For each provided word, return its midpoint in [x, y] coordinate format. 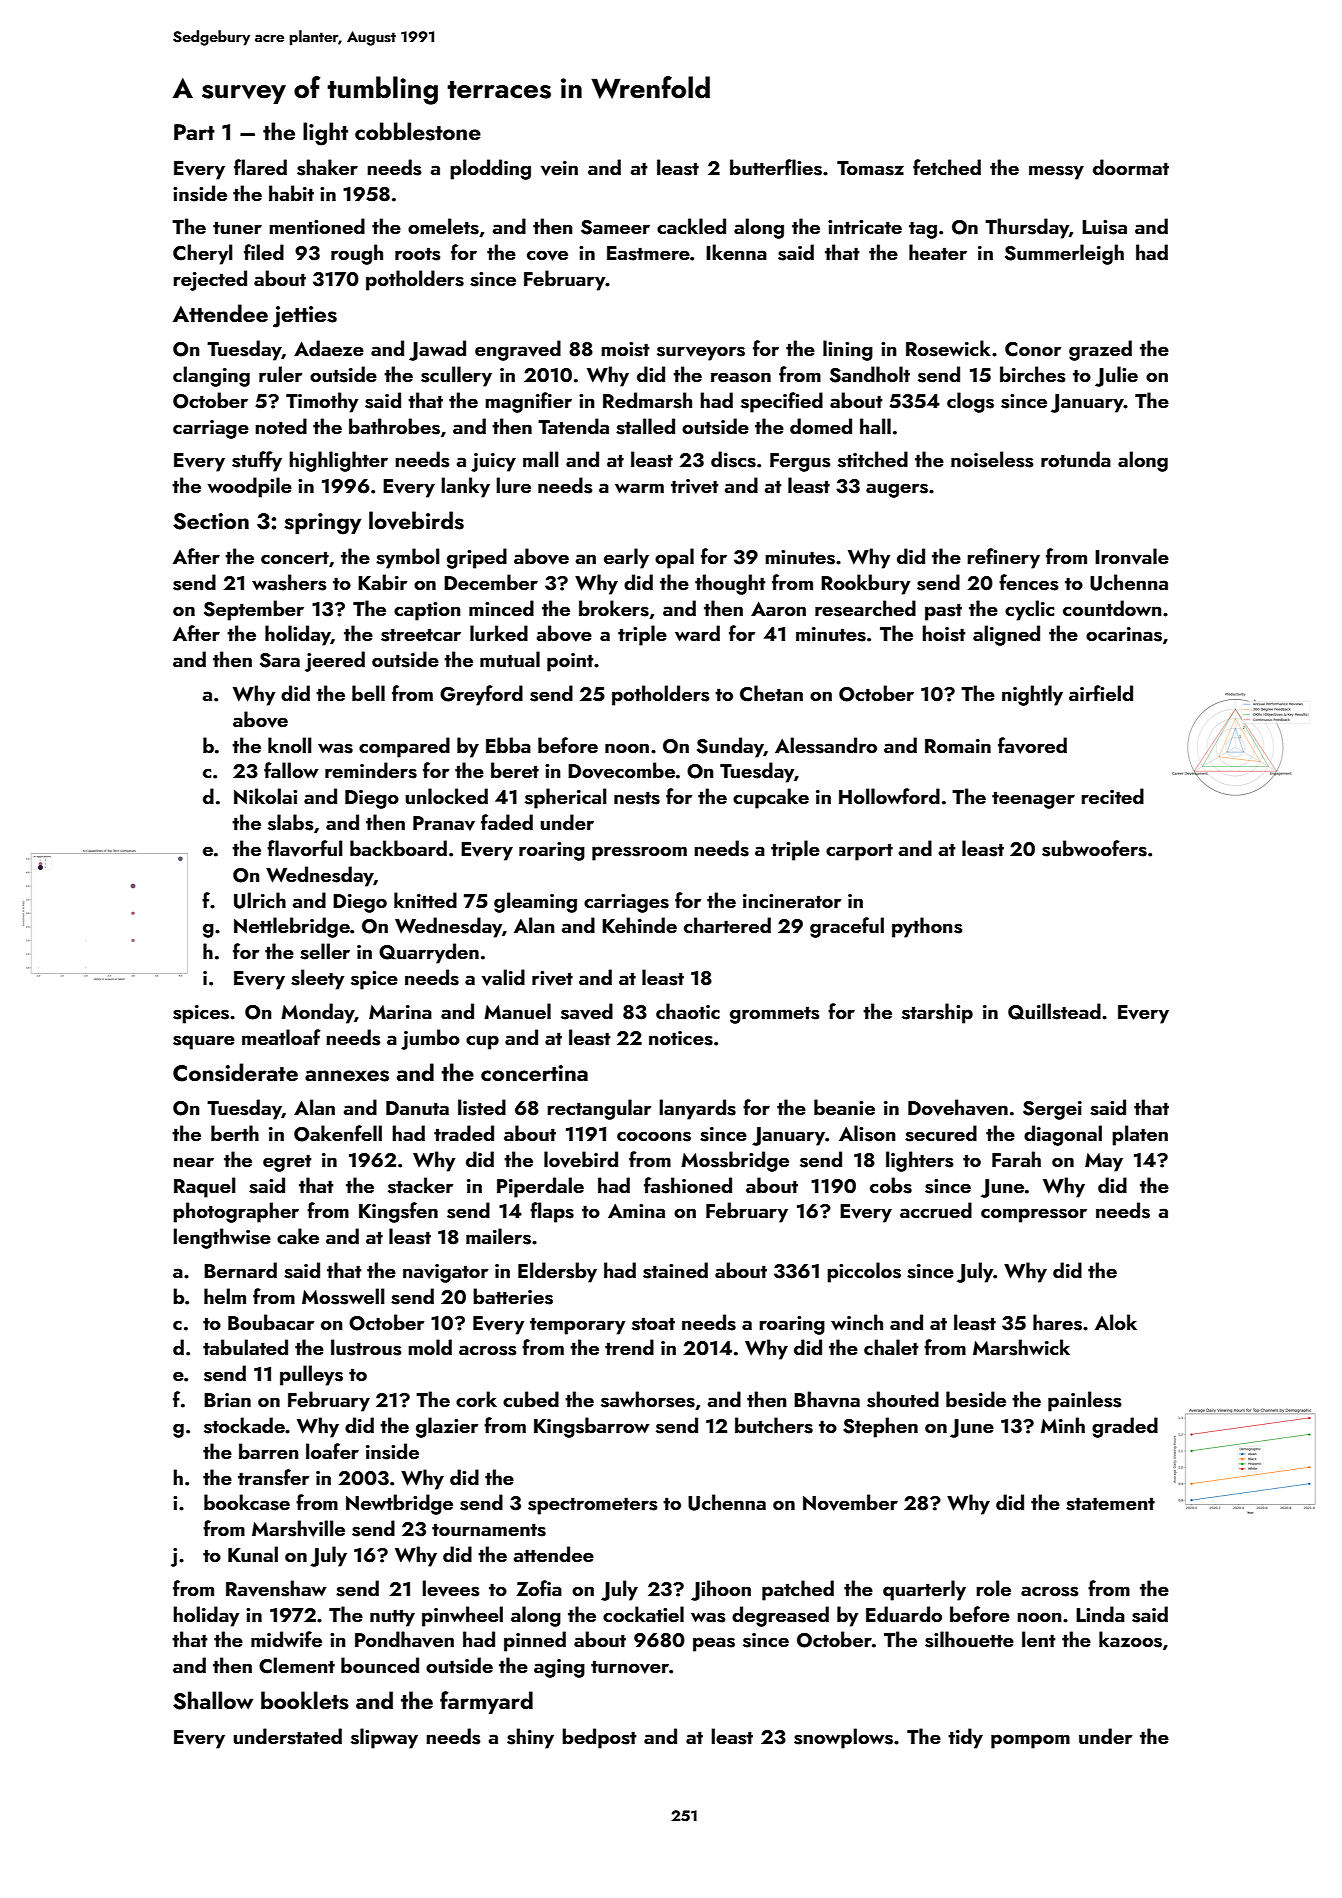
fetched [947, 167]
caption [427, 611]
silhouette [969, 1639]
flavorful [305, 848]
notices [681, 1038]
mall [541, 459]
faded [507, 822]
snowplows [843, 1738]
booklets [305, 1700]
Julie [1116, 376]
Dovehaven [958, 1107]
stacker [421, 1185]
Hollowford [889, 796]
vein [559, 168]
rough [357, 254]
